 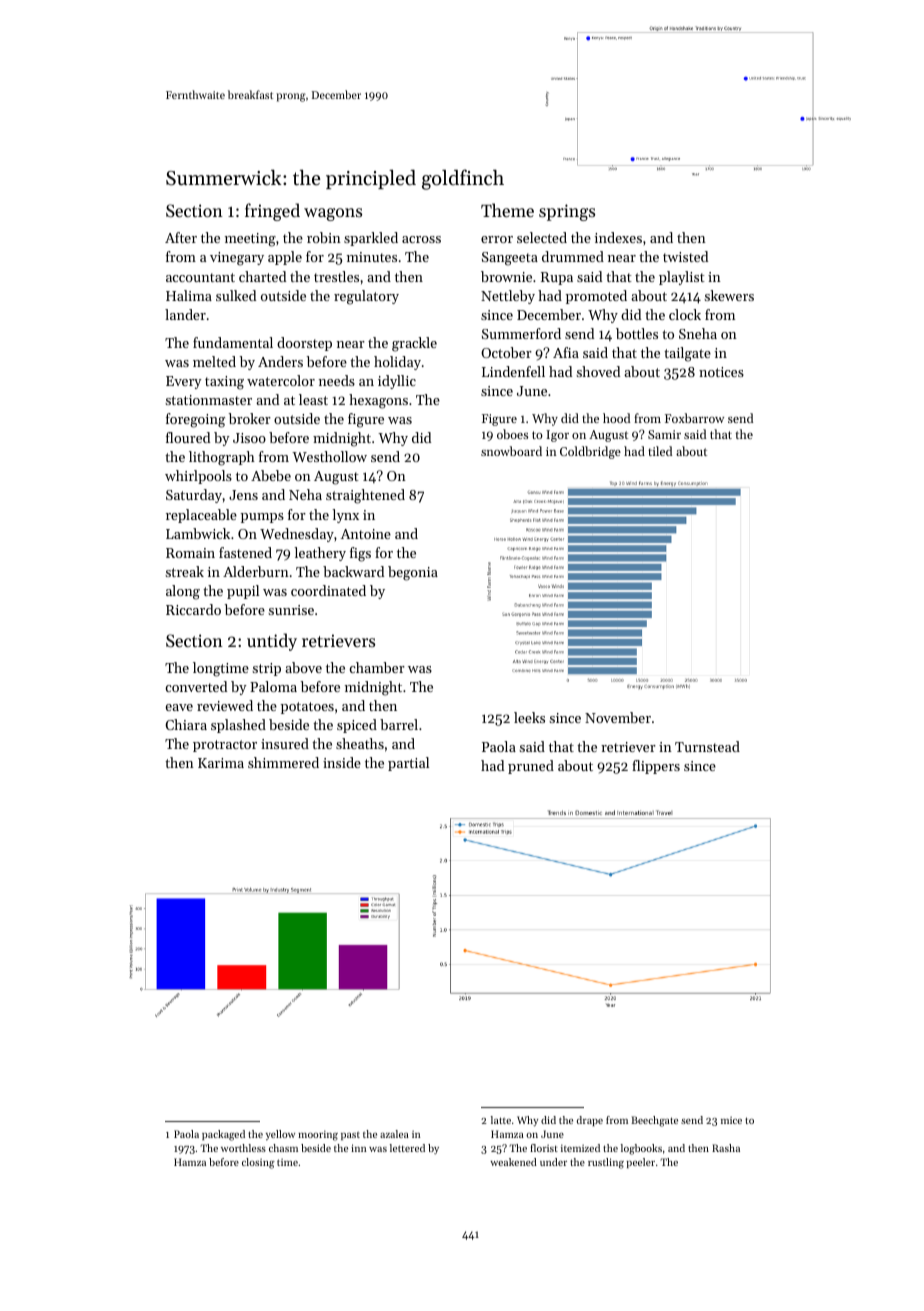 I want to click on latte, so click(x=501, y=1120).
